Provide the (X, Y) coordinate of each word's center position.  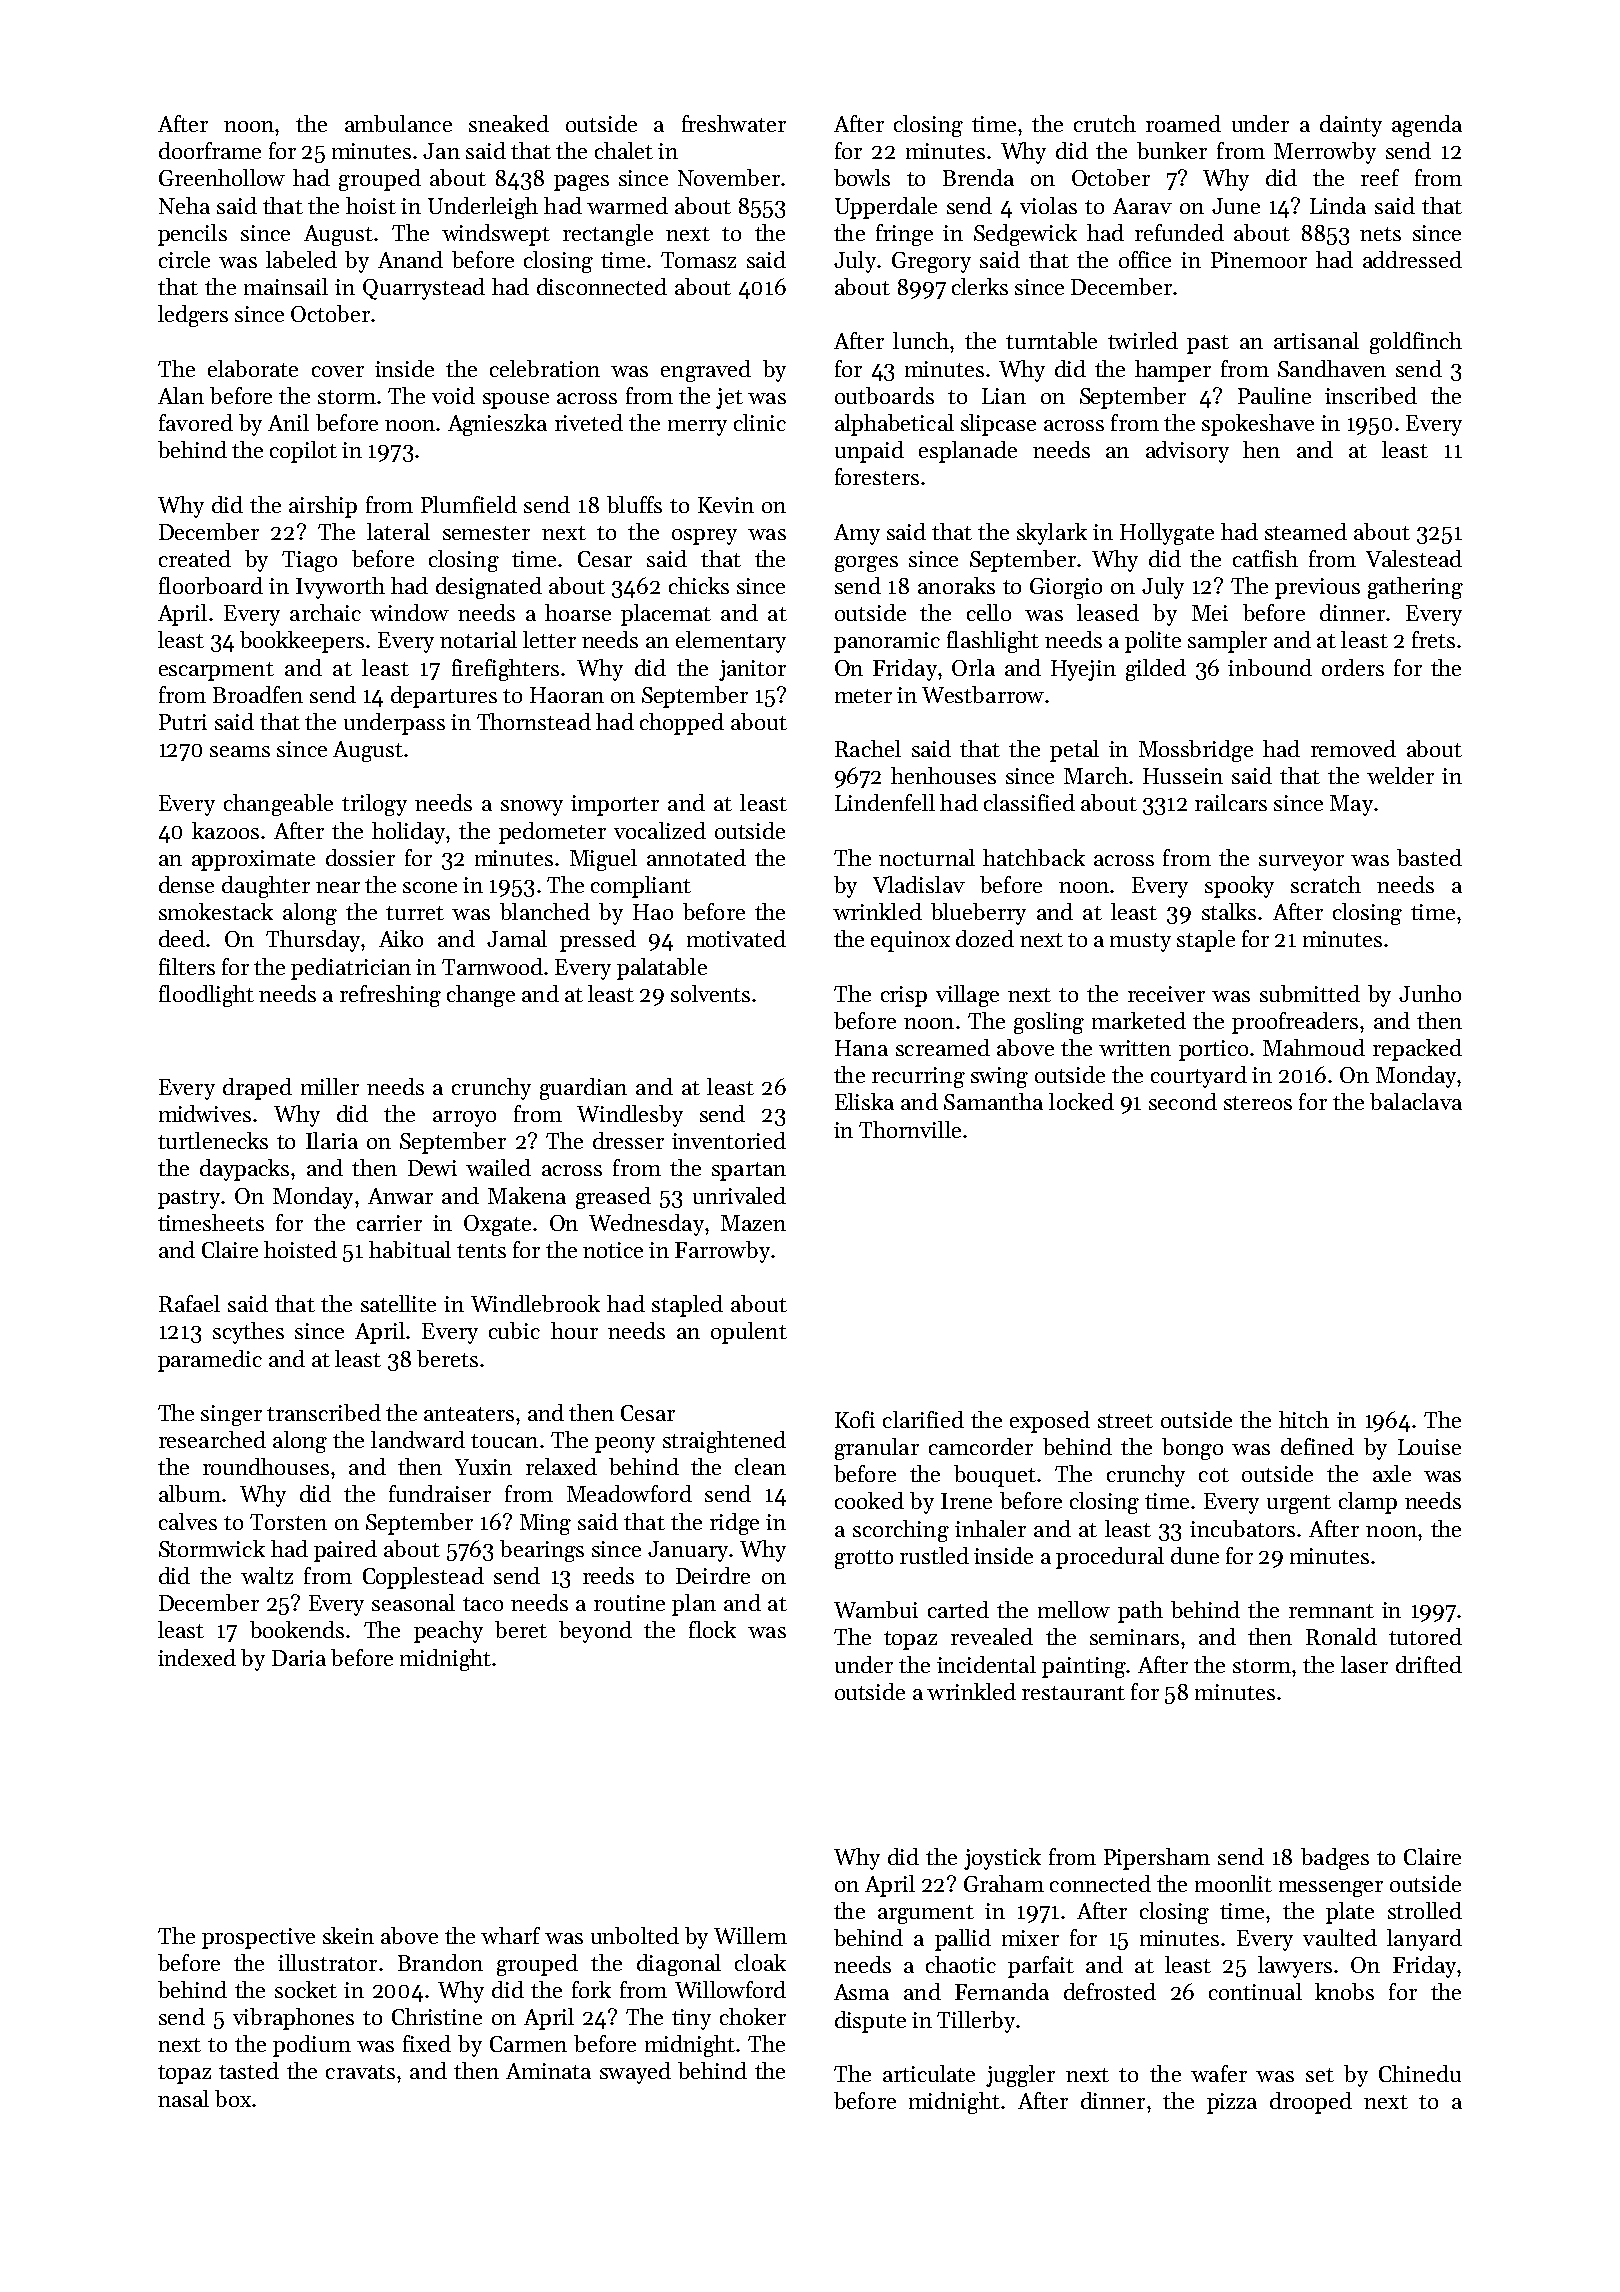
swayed (635, 2073)
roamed (1183, 123)
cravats (360, 2072)
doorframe (210, 150)
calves (188, 1521)
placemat (666, 615)
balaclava (1416, 1101)
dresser (628, 1140)
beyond (595, 1632)
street (1125, 1421)
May (1351, 805)
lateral (398, 531)
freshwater (734, 123)
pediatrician (351, 969)
